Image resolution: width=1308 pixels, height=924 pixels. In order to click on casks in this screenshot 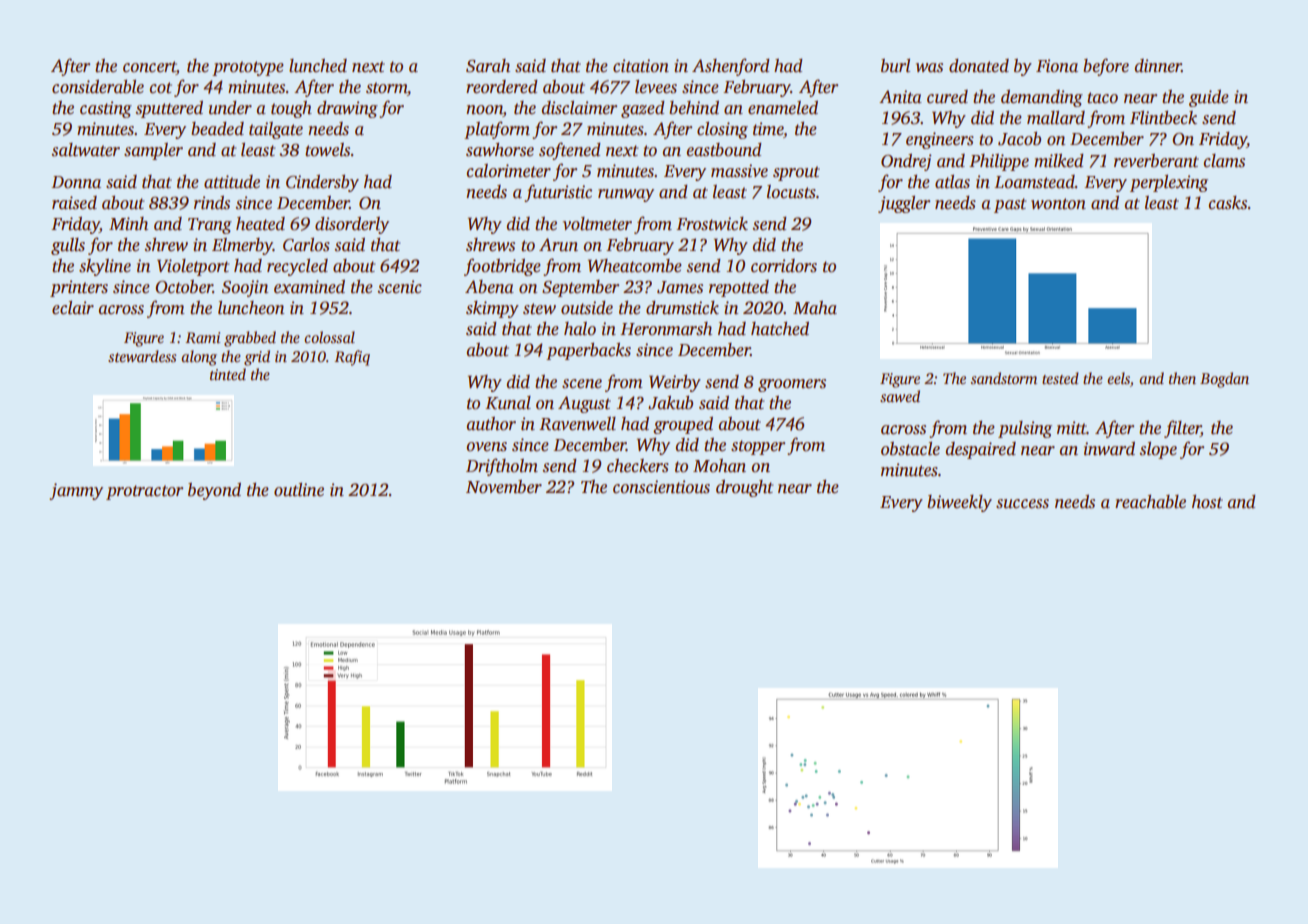, I will do `click(1227, 203)`.
